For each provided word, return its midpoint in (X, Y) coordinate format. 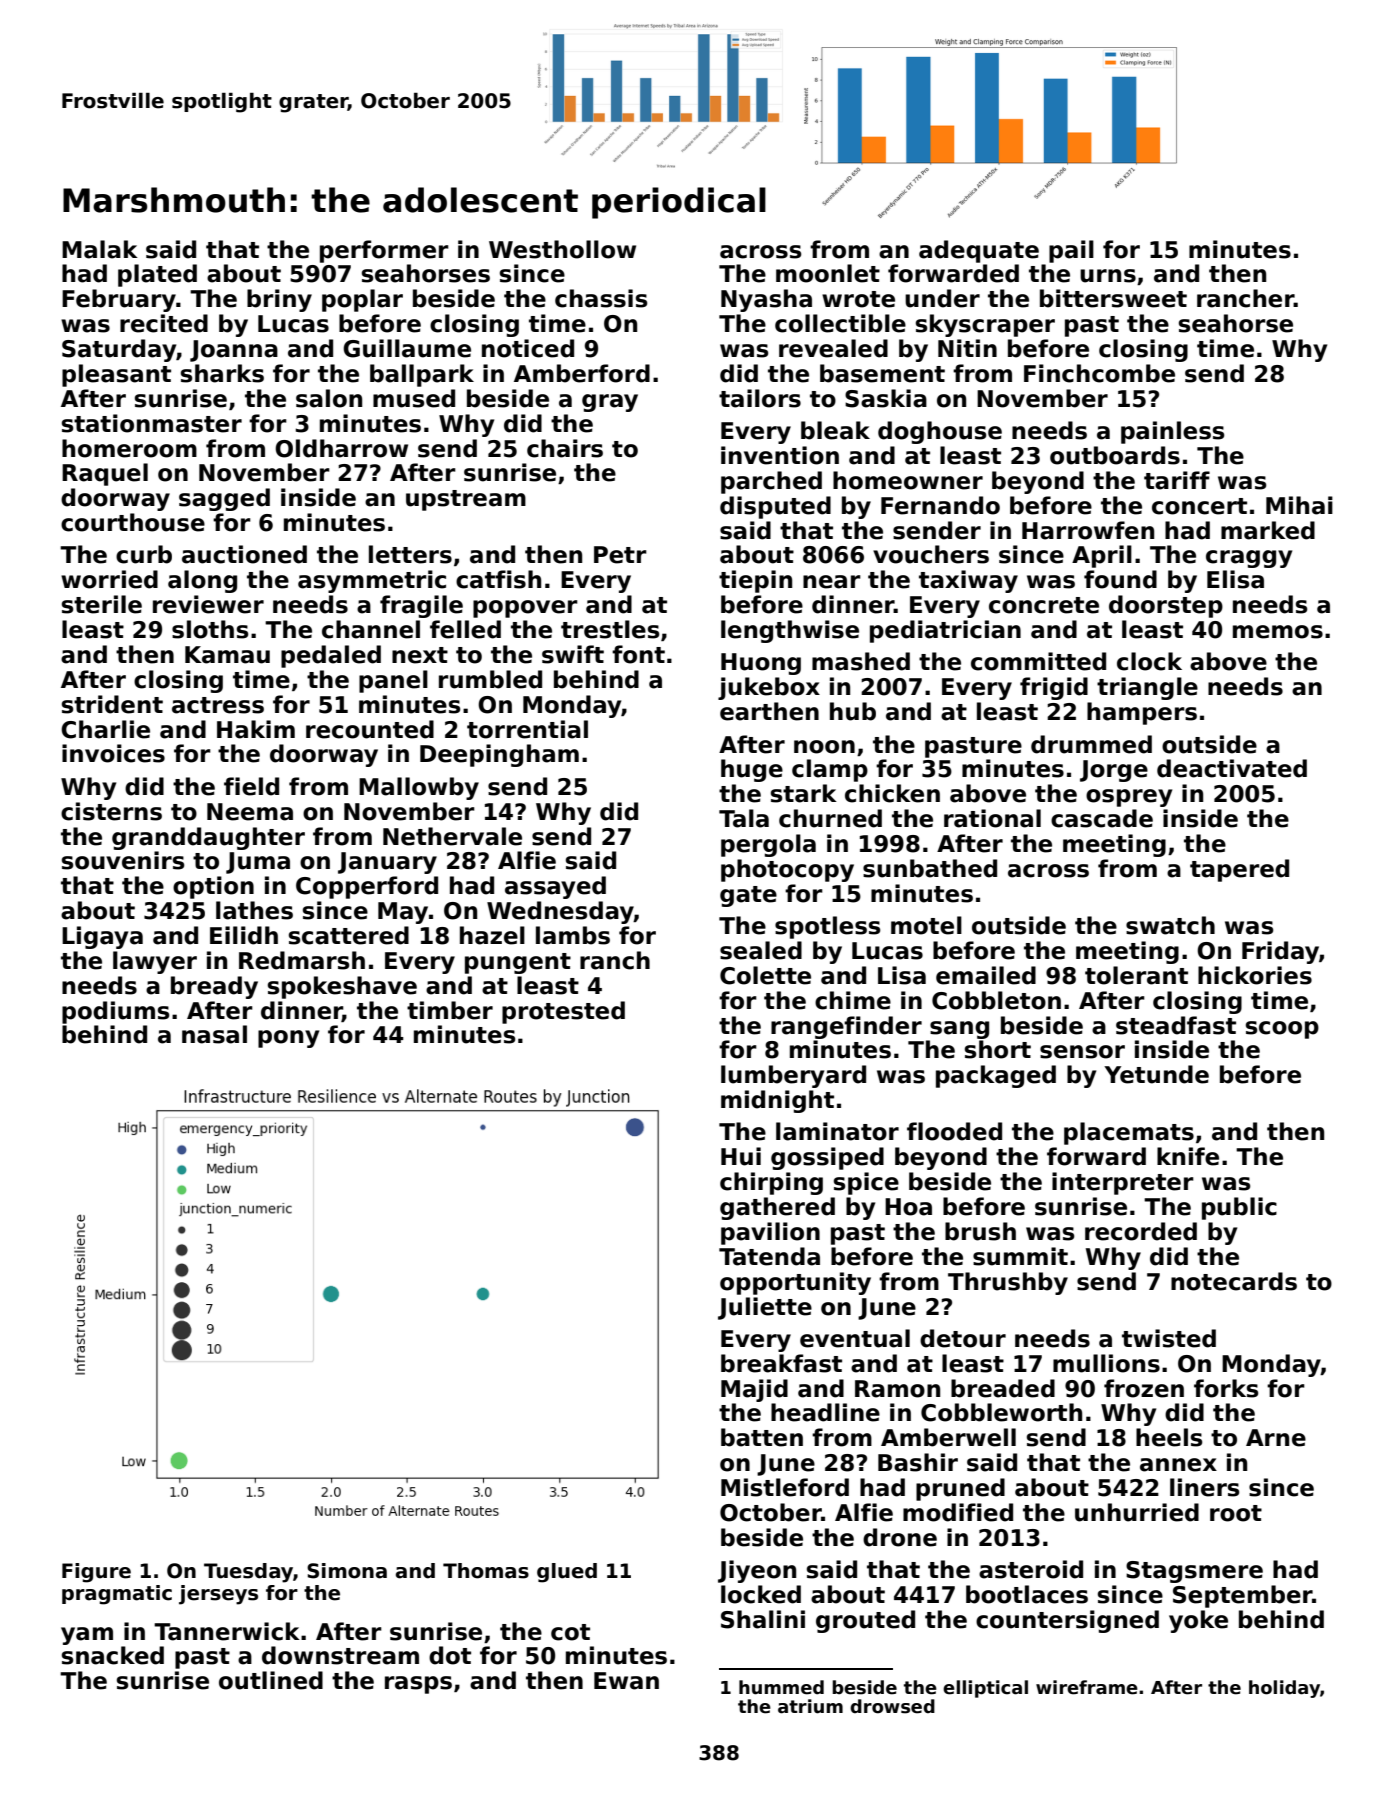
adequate (979, 251)
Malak (100, 249)
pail (1071, 251)
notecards (1234, 1281)
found (1120, 579)
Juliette (765, 1308)
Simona (347, 1571)
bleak (835, 430)
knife (1188, 1156)
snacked (113, 1655)
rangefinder (846, 1027)
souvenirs (123, 860)
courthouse (133, 522)
